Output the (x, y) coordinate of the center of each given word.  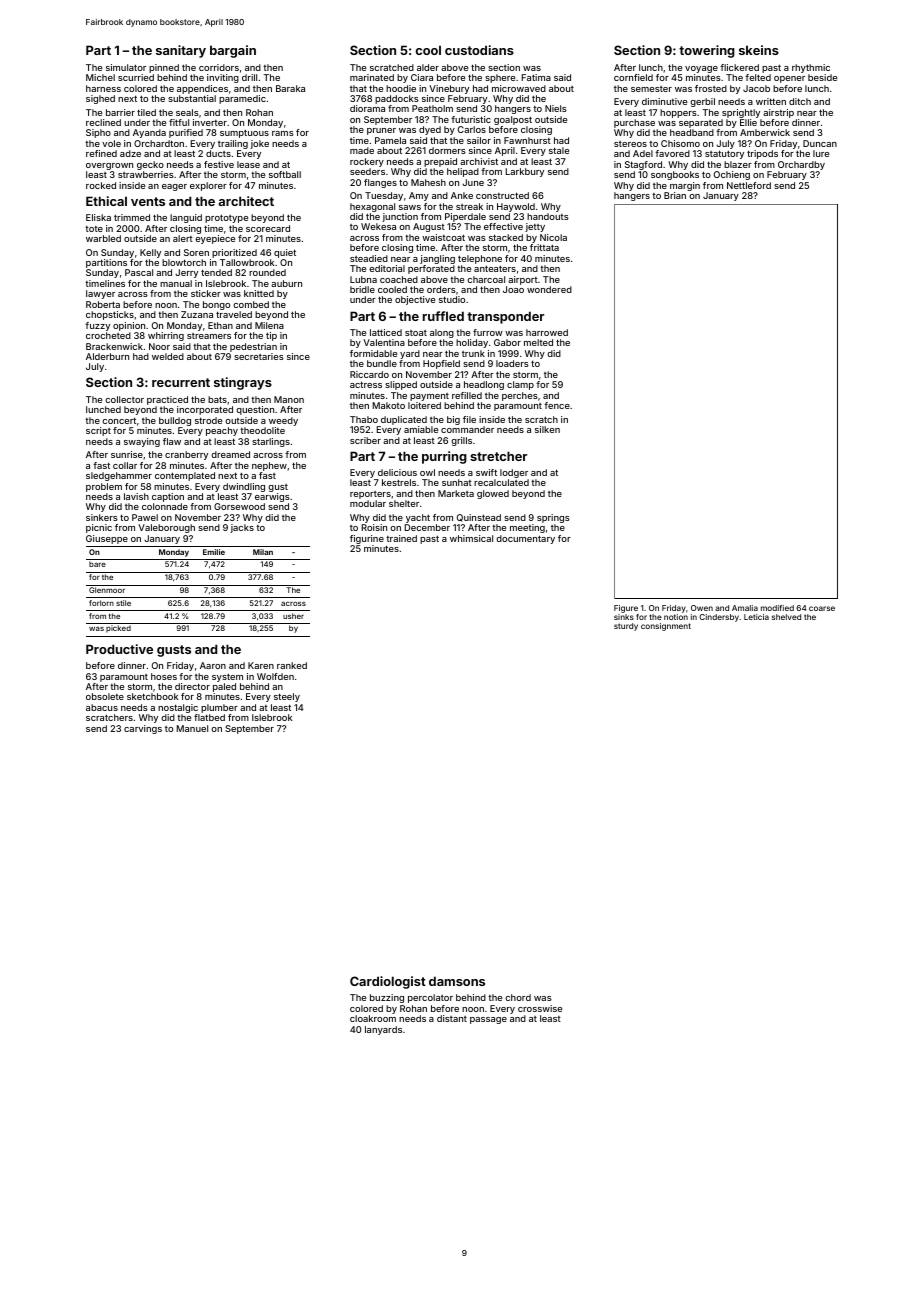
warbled (103, 238)
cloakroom (373, 1018)
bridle (362, 289)
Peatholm (432, 108)
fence (557, 405)
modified (777, 608)
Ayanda (149, 133)
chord (518, 997)
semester (651, 89)
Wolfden (275, 676)
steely (287, 697)
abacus (102, 707)
